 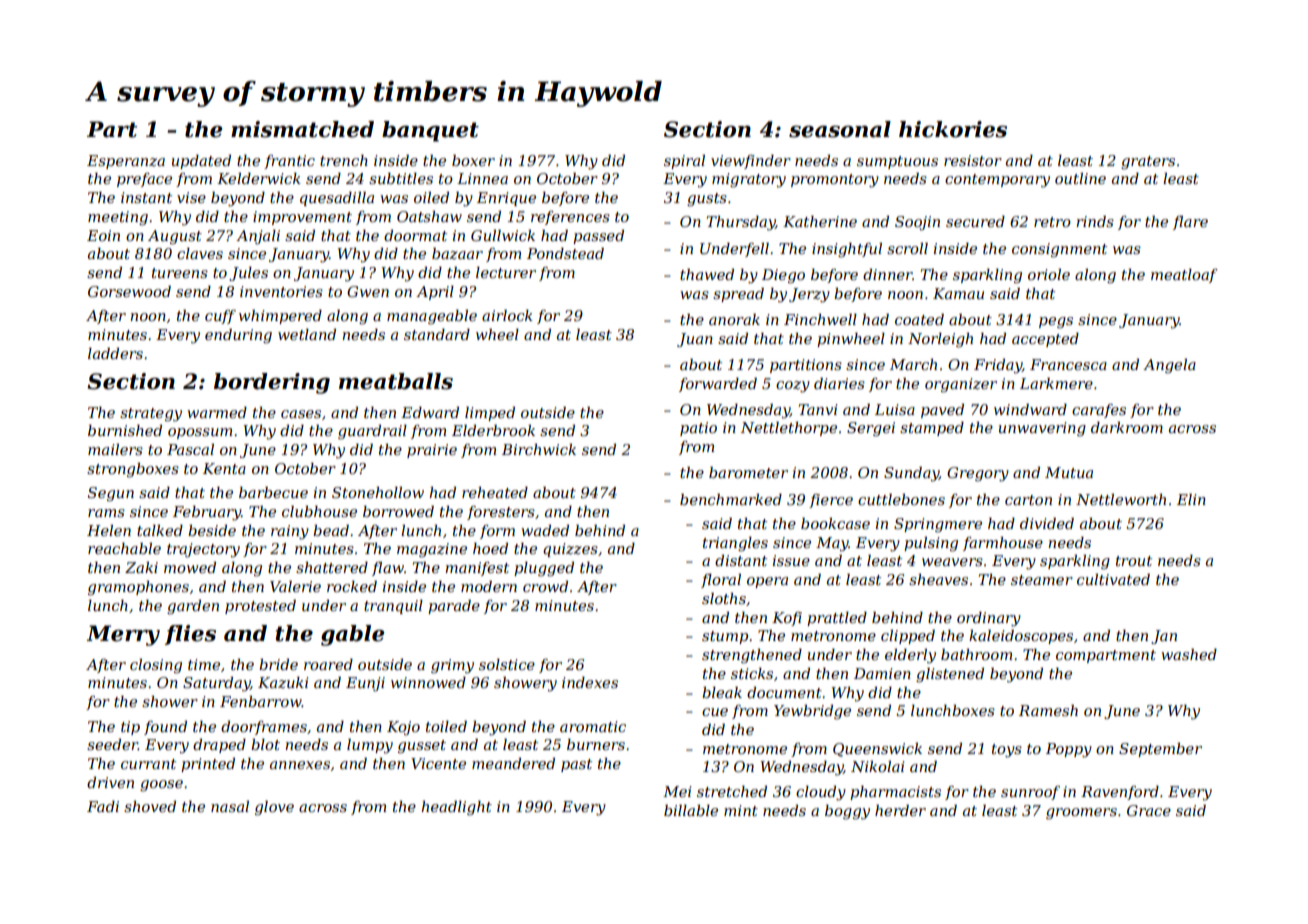 I want to click on updated, so click(x=201, y=162).
